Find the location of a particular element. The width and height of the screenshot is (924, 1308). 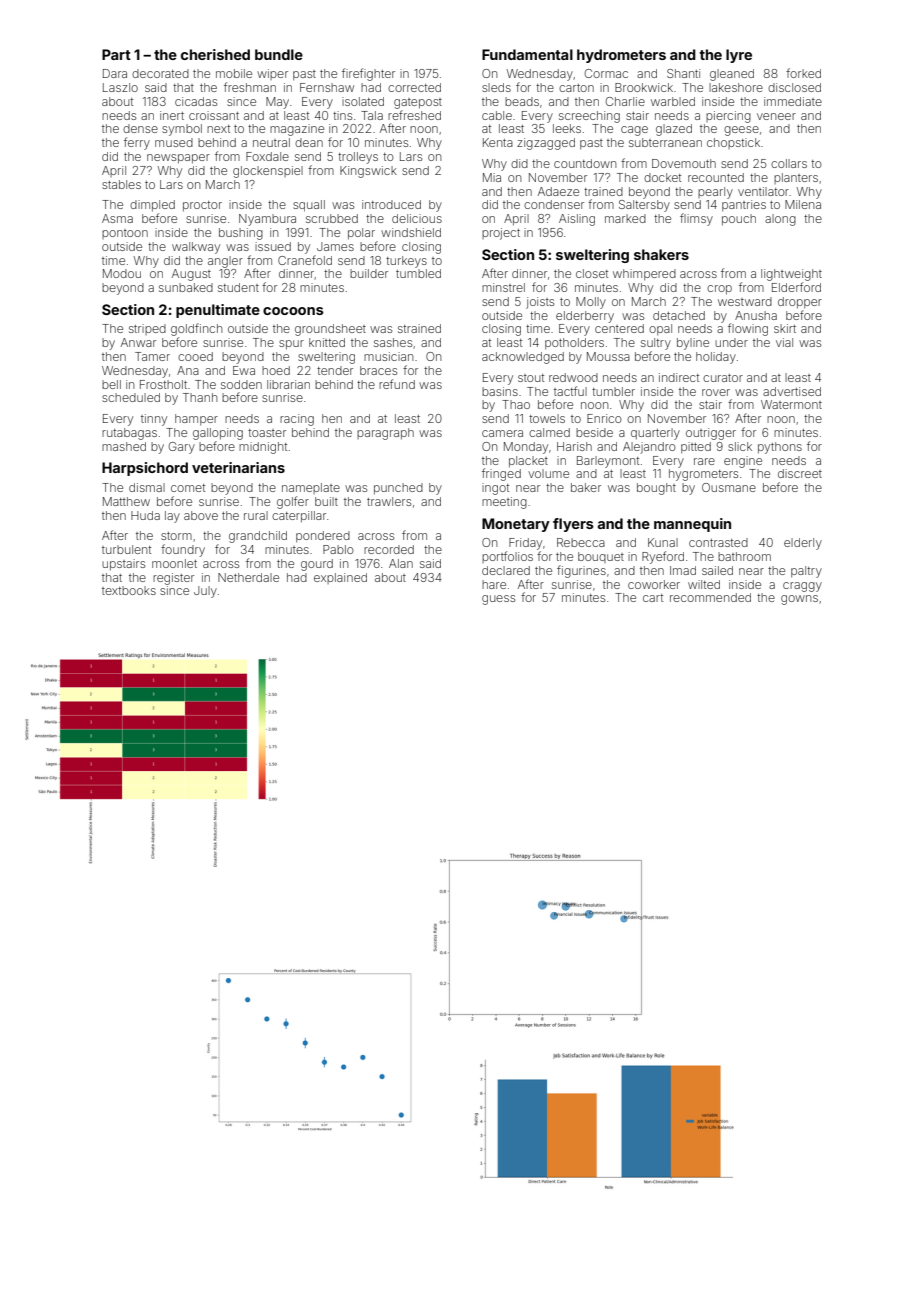

zigzagged is located at coordinates (546, 144).
